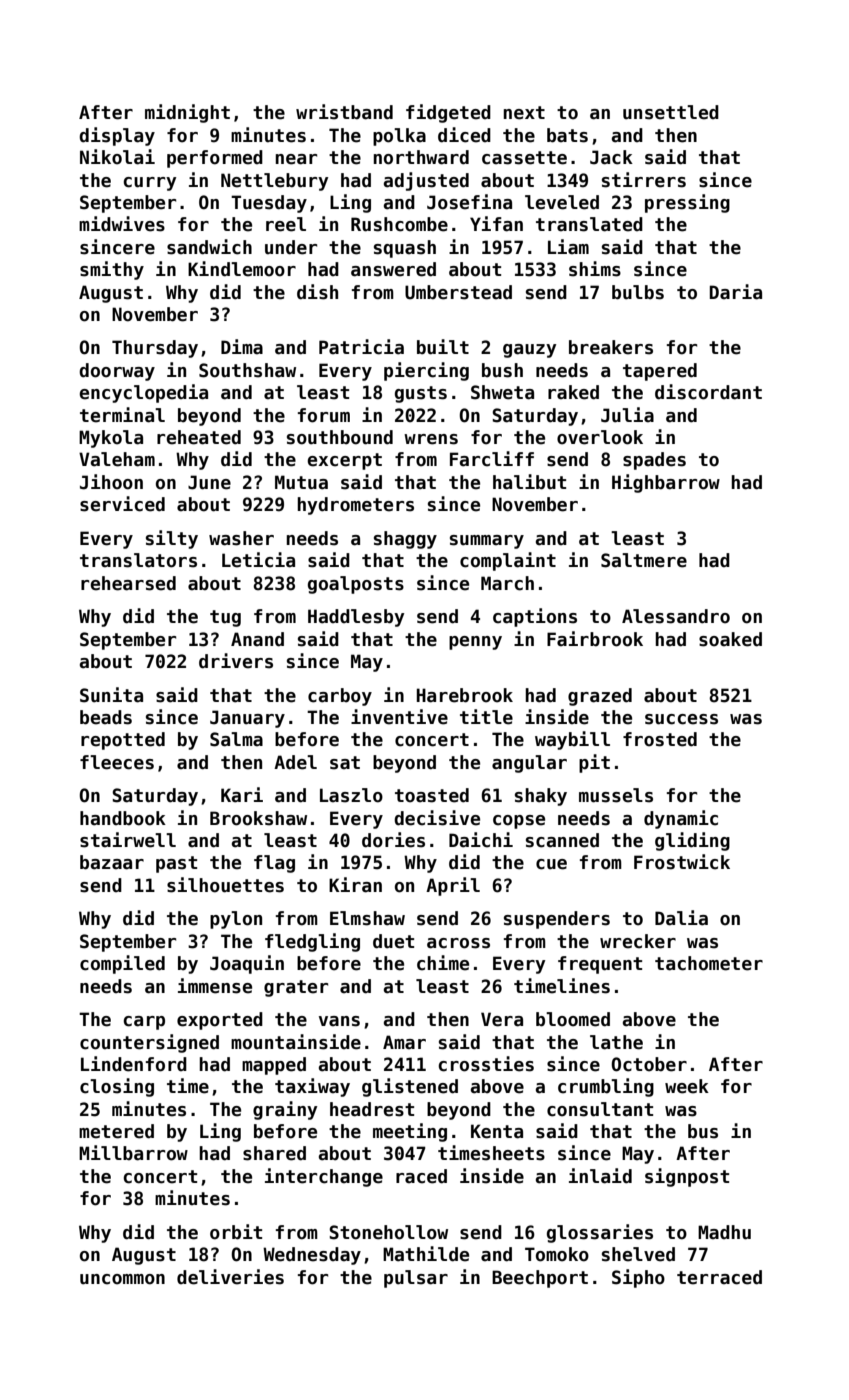 This page has height=1400, width=849. Describe the element at coordinates (220, 1021) in the page. I see `exported` at that location.
